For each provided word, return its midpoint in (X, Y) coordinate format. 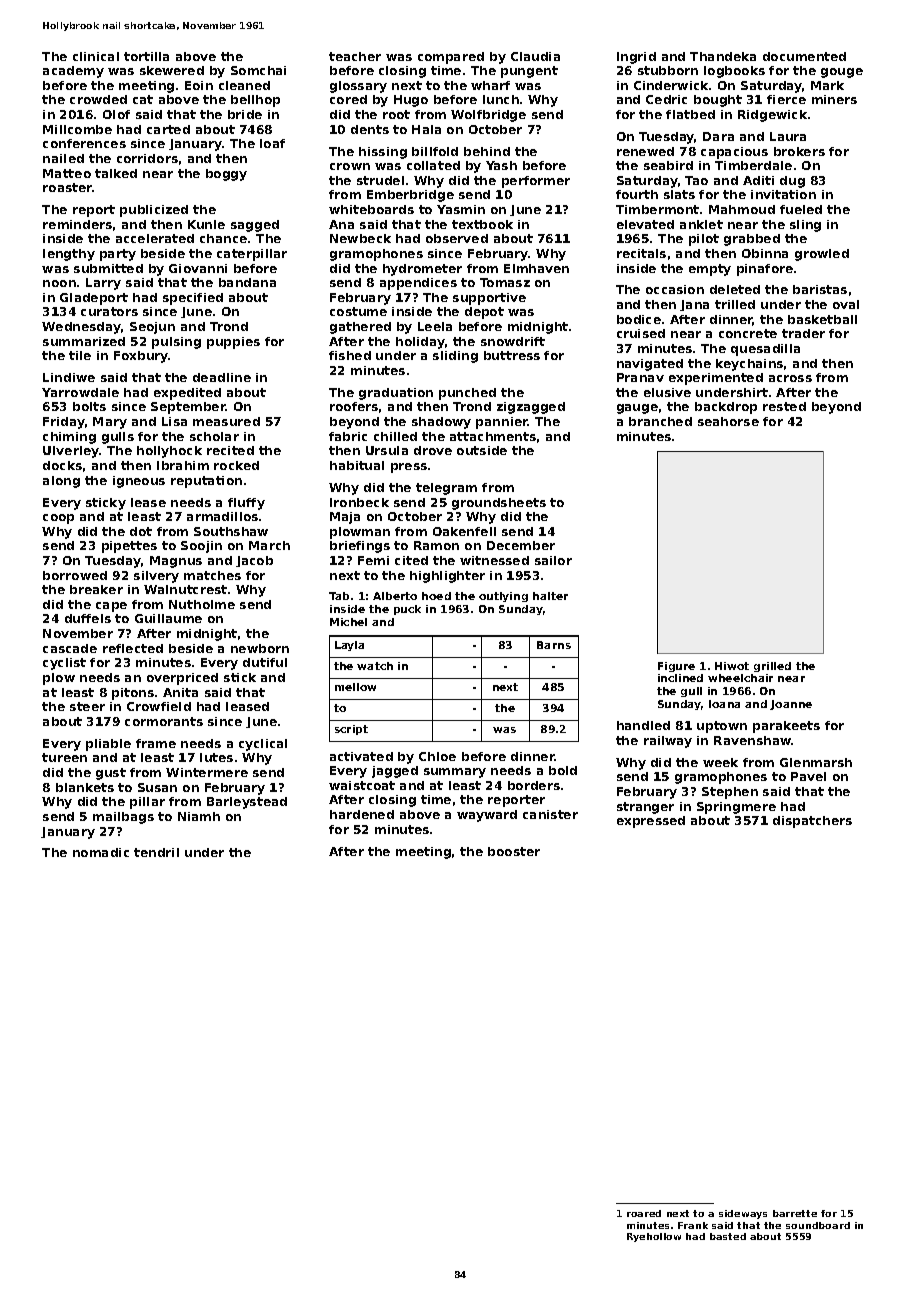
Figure (676, 667)
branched (660, 421)
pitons (133, 694)
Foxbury (141, 357)
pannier (502, 423)
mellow (355, 687)
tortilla (146, 56)
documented (804, 56)
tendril (156, 852)
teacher (355, 56)
